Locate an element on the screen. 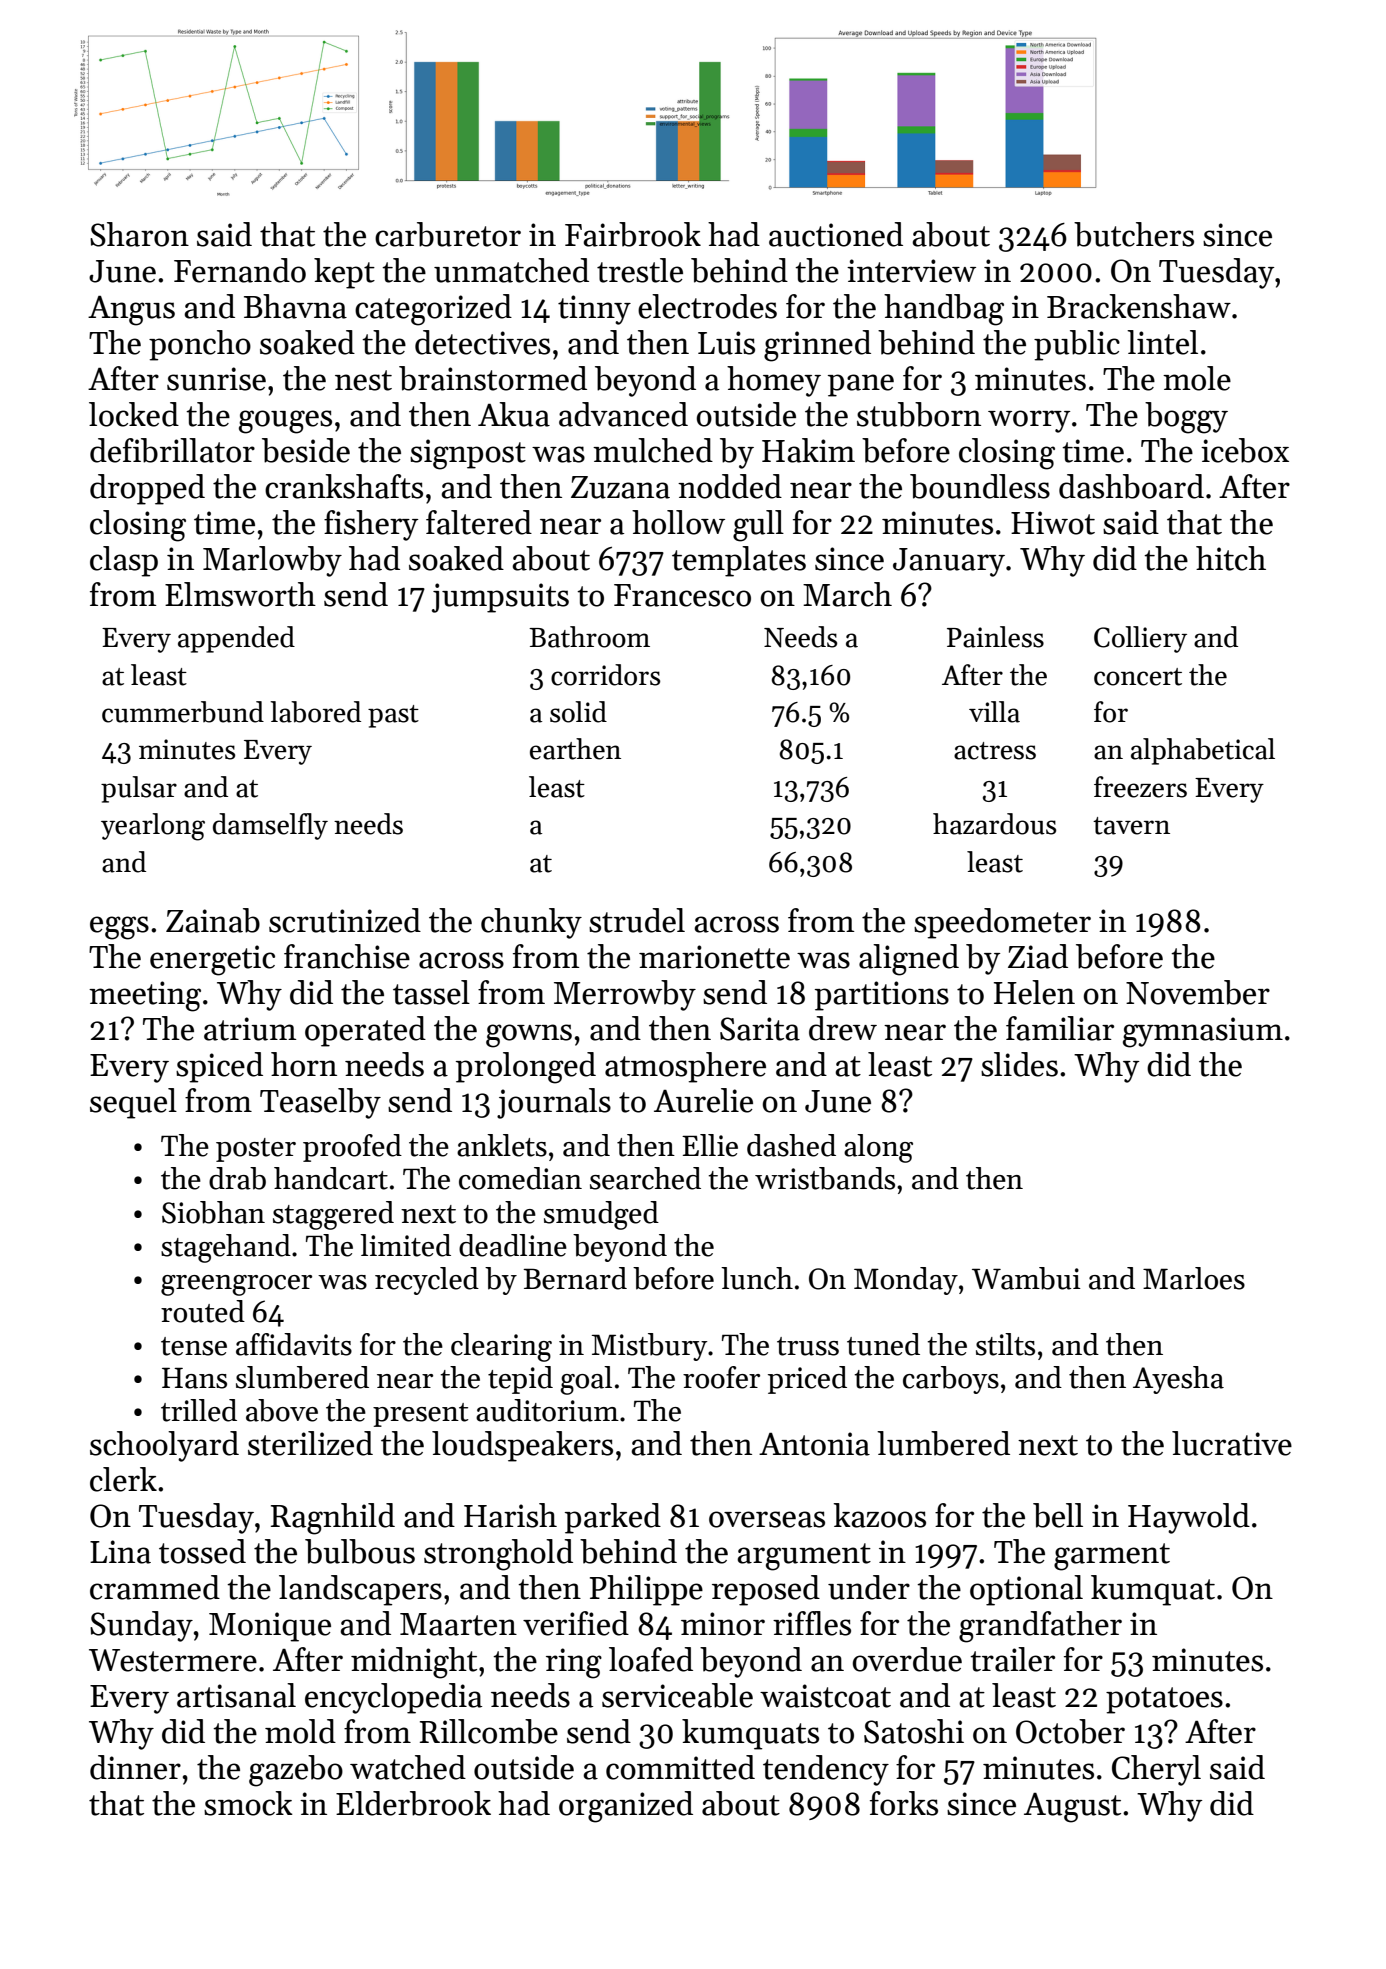 The height and width of the screenshot is (1969, 1386). Sharon is located at coordinates (139, 234).
